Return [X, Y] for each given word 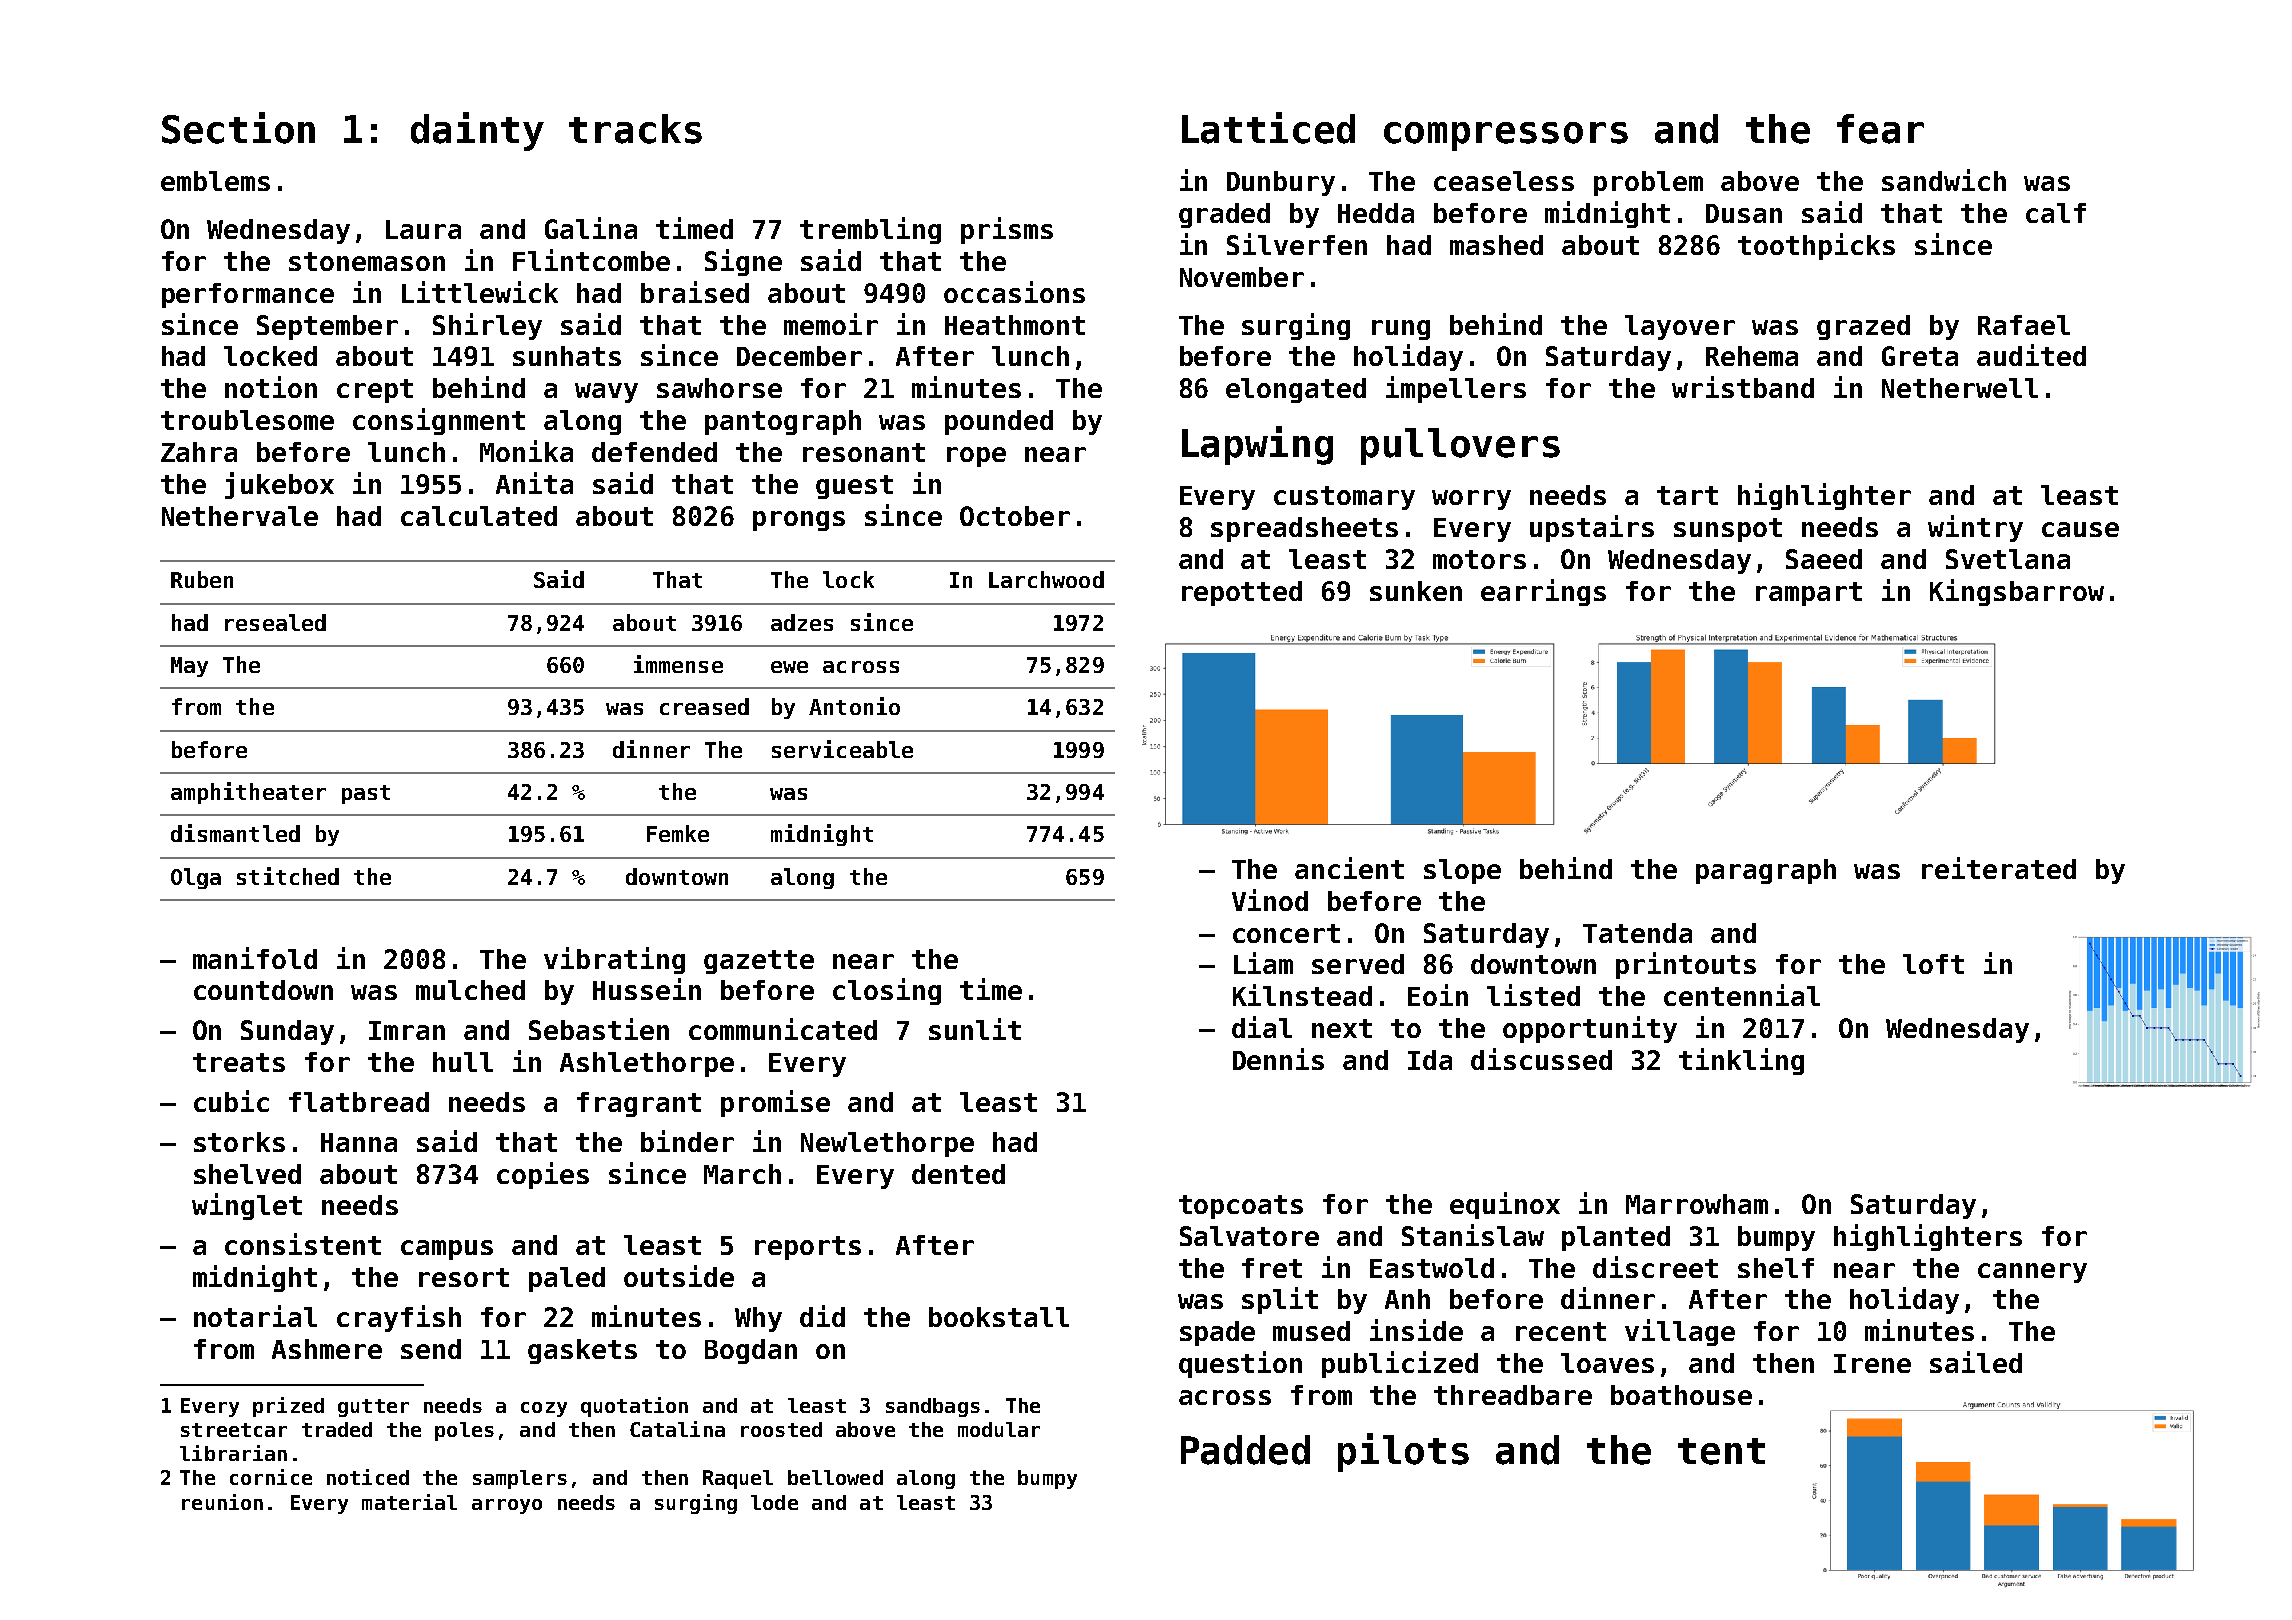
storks [239, 1142]
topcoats [1241, 1207]
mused [1311, 1331]
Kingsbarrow [2017, 592]
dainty [477, 131]
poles [464, 1431]
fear [1880, 129]
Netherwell [1960, 388]
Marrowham [1697, 1204]
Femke [678, 833]
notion [271, 387]
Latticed [1268, 128]
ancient [1349, 868]
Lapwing [1257, 445]
